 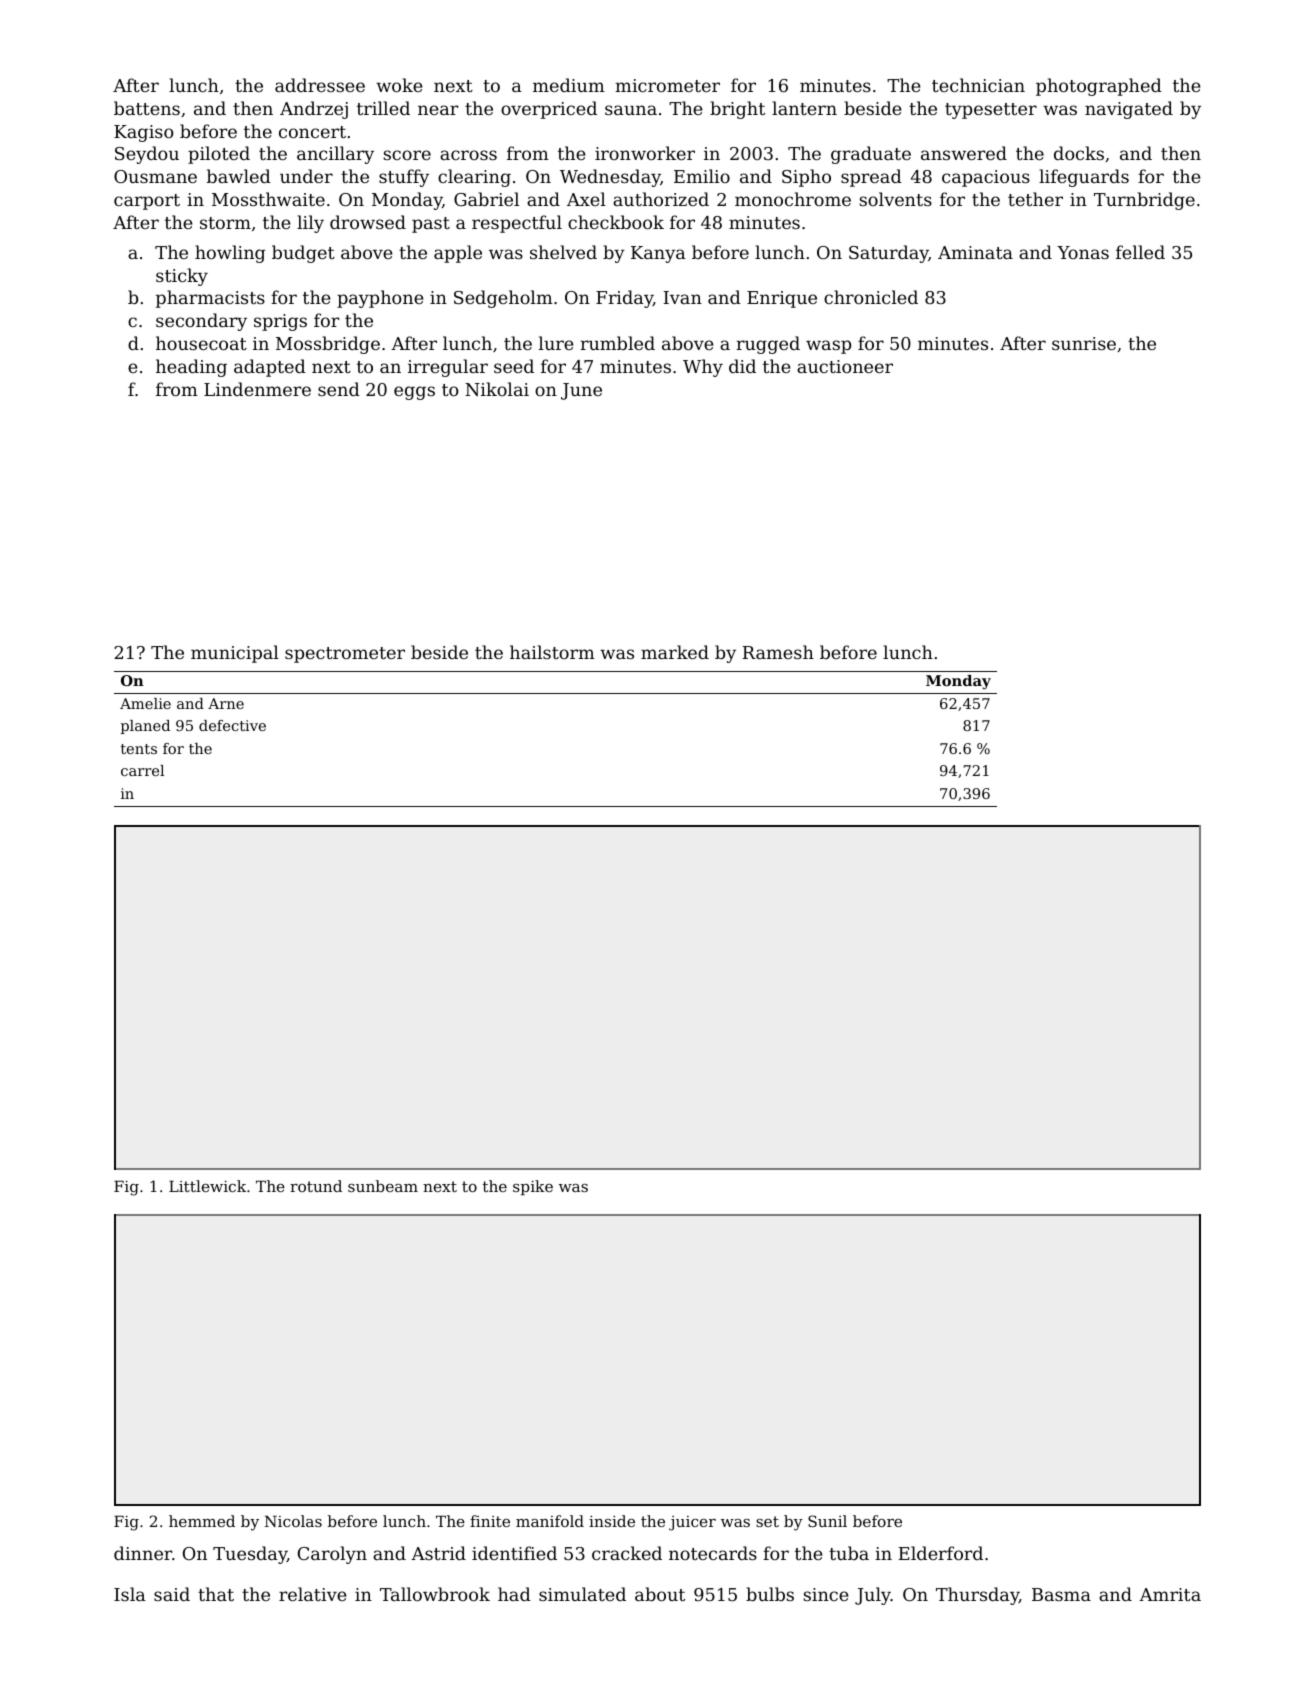 What do you see at coordinates (804, 108) in the document?
I see `lantern` at bounding box center [804, 108].
